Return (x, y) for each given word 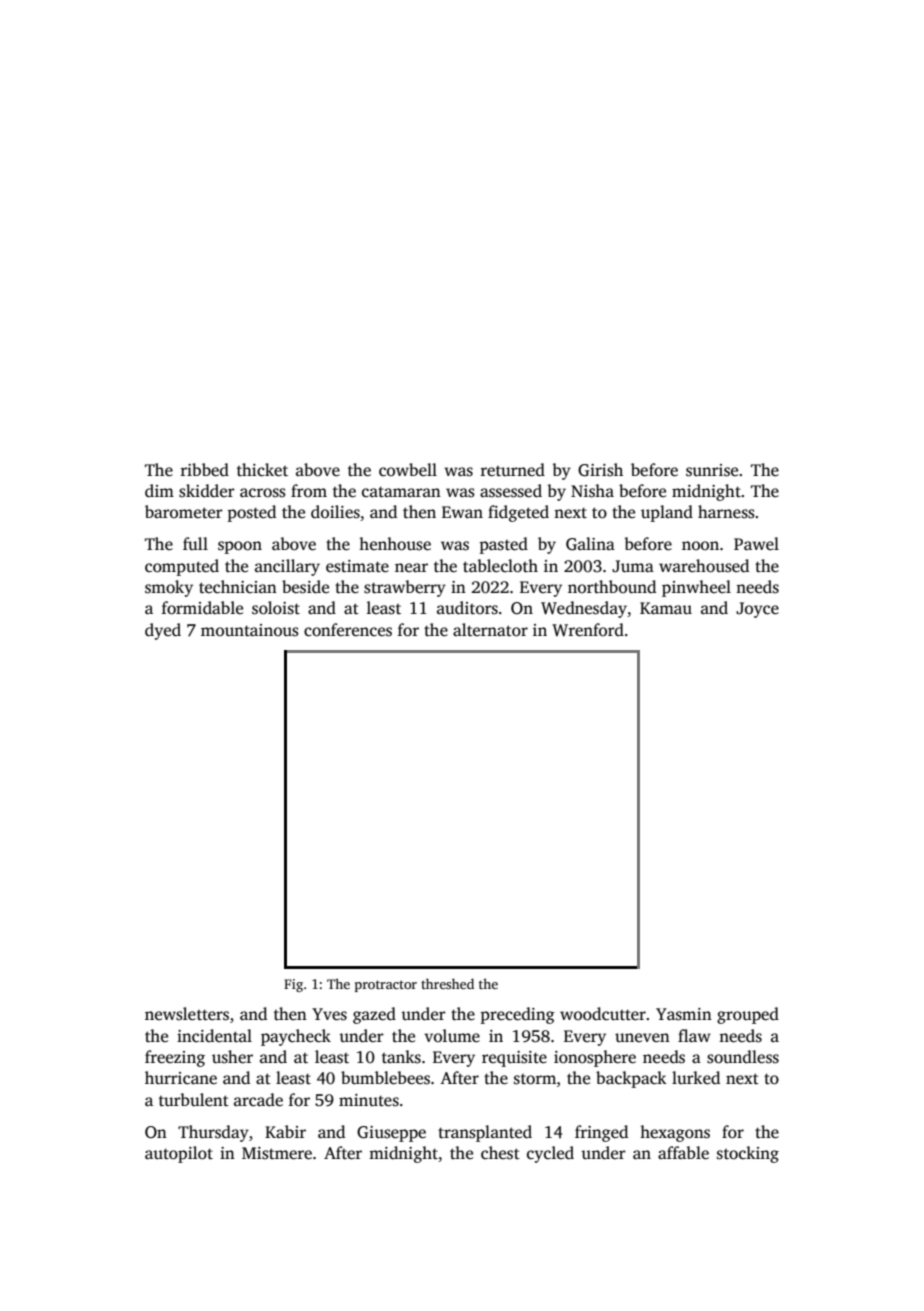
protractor (386, 986)
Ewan (462, 512)
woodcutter (603, 1014)
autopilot (179, 1154)
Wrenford (588, 630)
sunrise (712, 470)
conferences (348, 630)
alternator (490, 630)
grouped (748, 1015)
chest (500, 1153)
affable (683, 1153)
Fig (293, 985)
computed (182, 567)
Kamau (666, 608)
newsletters (187, 1014)
